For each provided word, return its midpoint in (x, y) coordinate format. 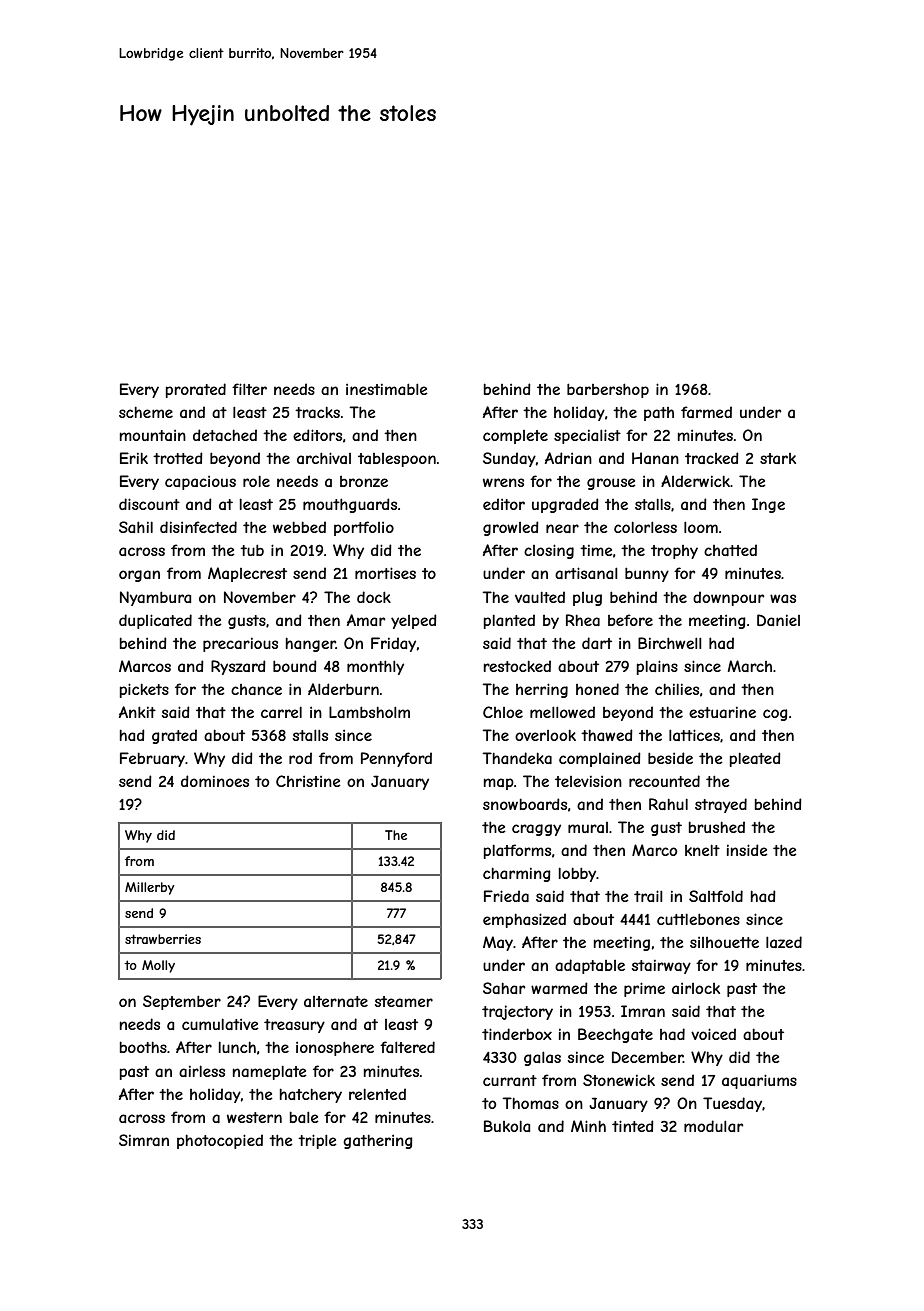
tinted (633, 1126)
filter (249, 389)
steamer (404, 1001)
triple (317, 1141)
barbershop (608, 390)
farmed (706, 412)
